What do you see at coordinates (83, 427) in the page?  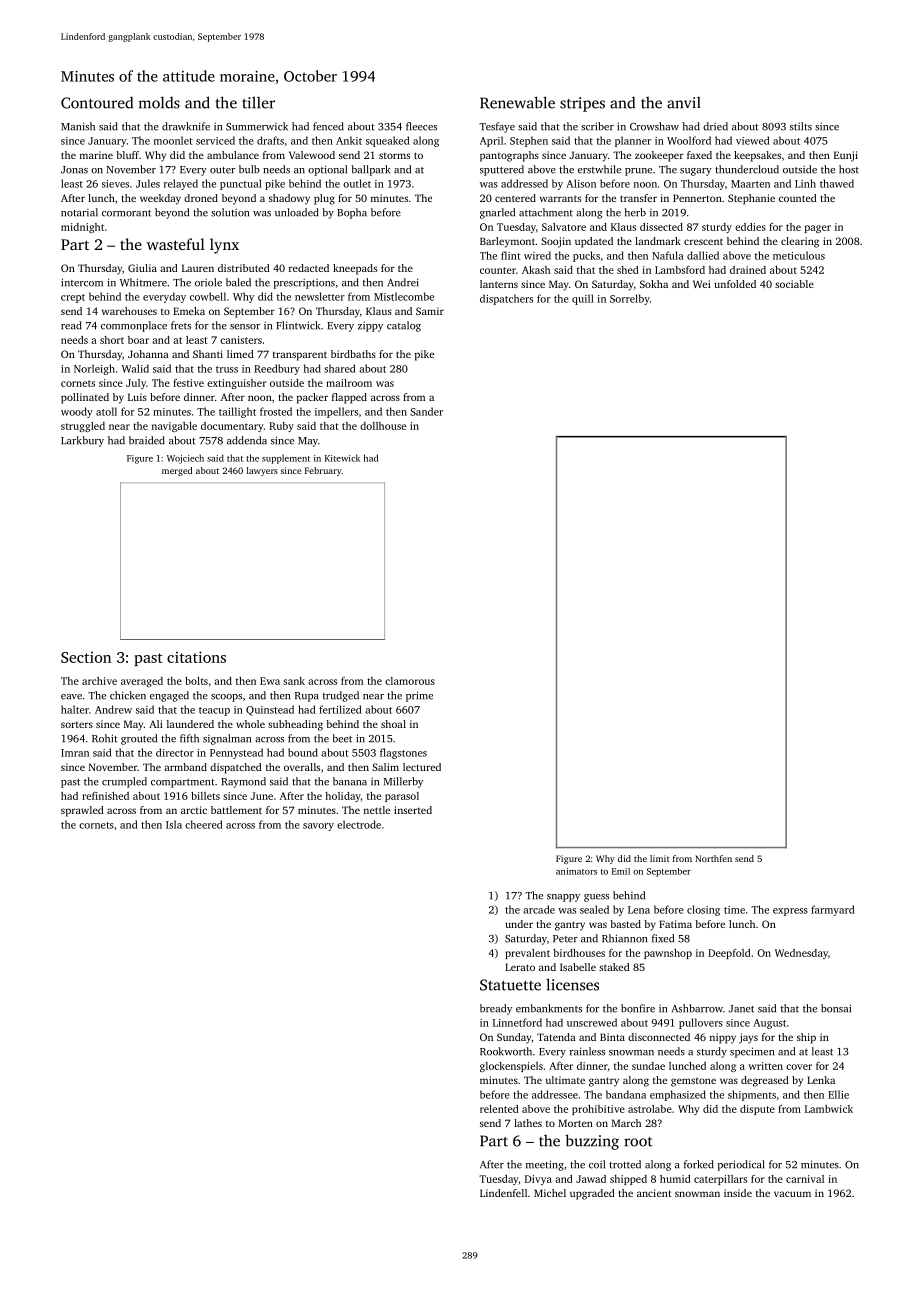 I see `struggled` at bounding box center [83, 427].
